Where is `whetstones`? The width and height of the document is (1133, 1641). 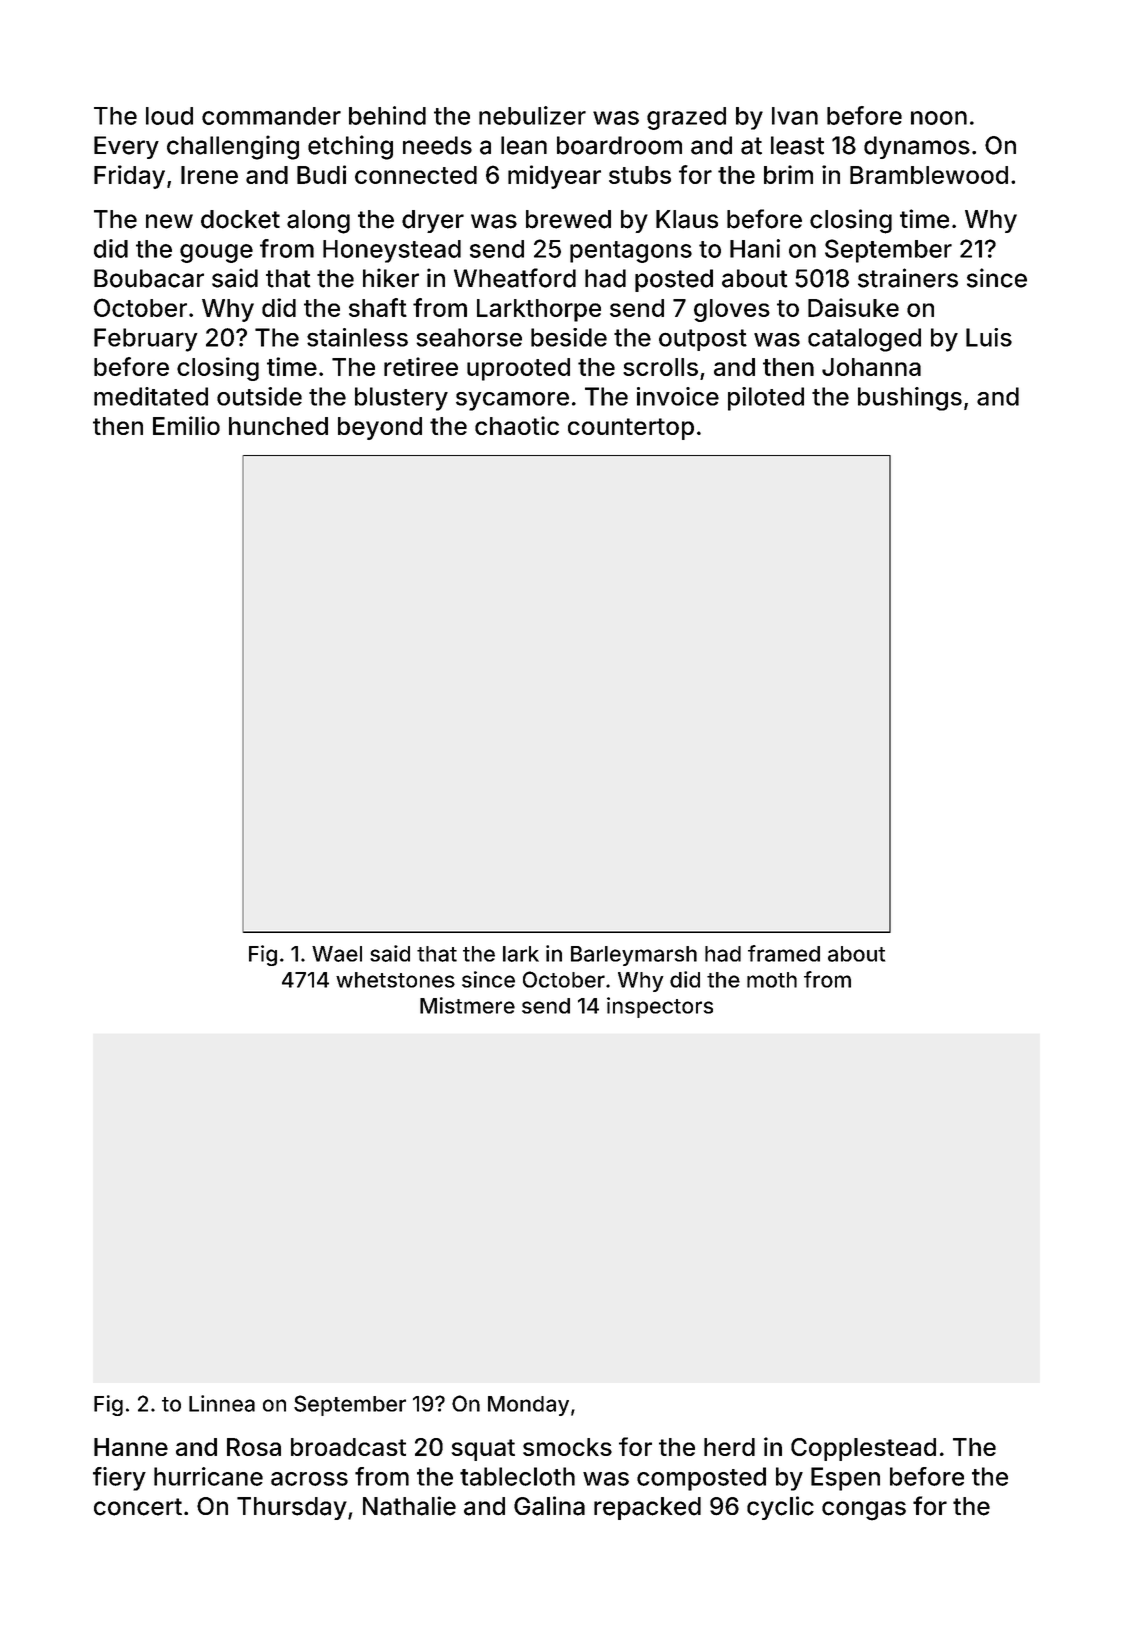 whetstones is located at coordinates (395, 980).
